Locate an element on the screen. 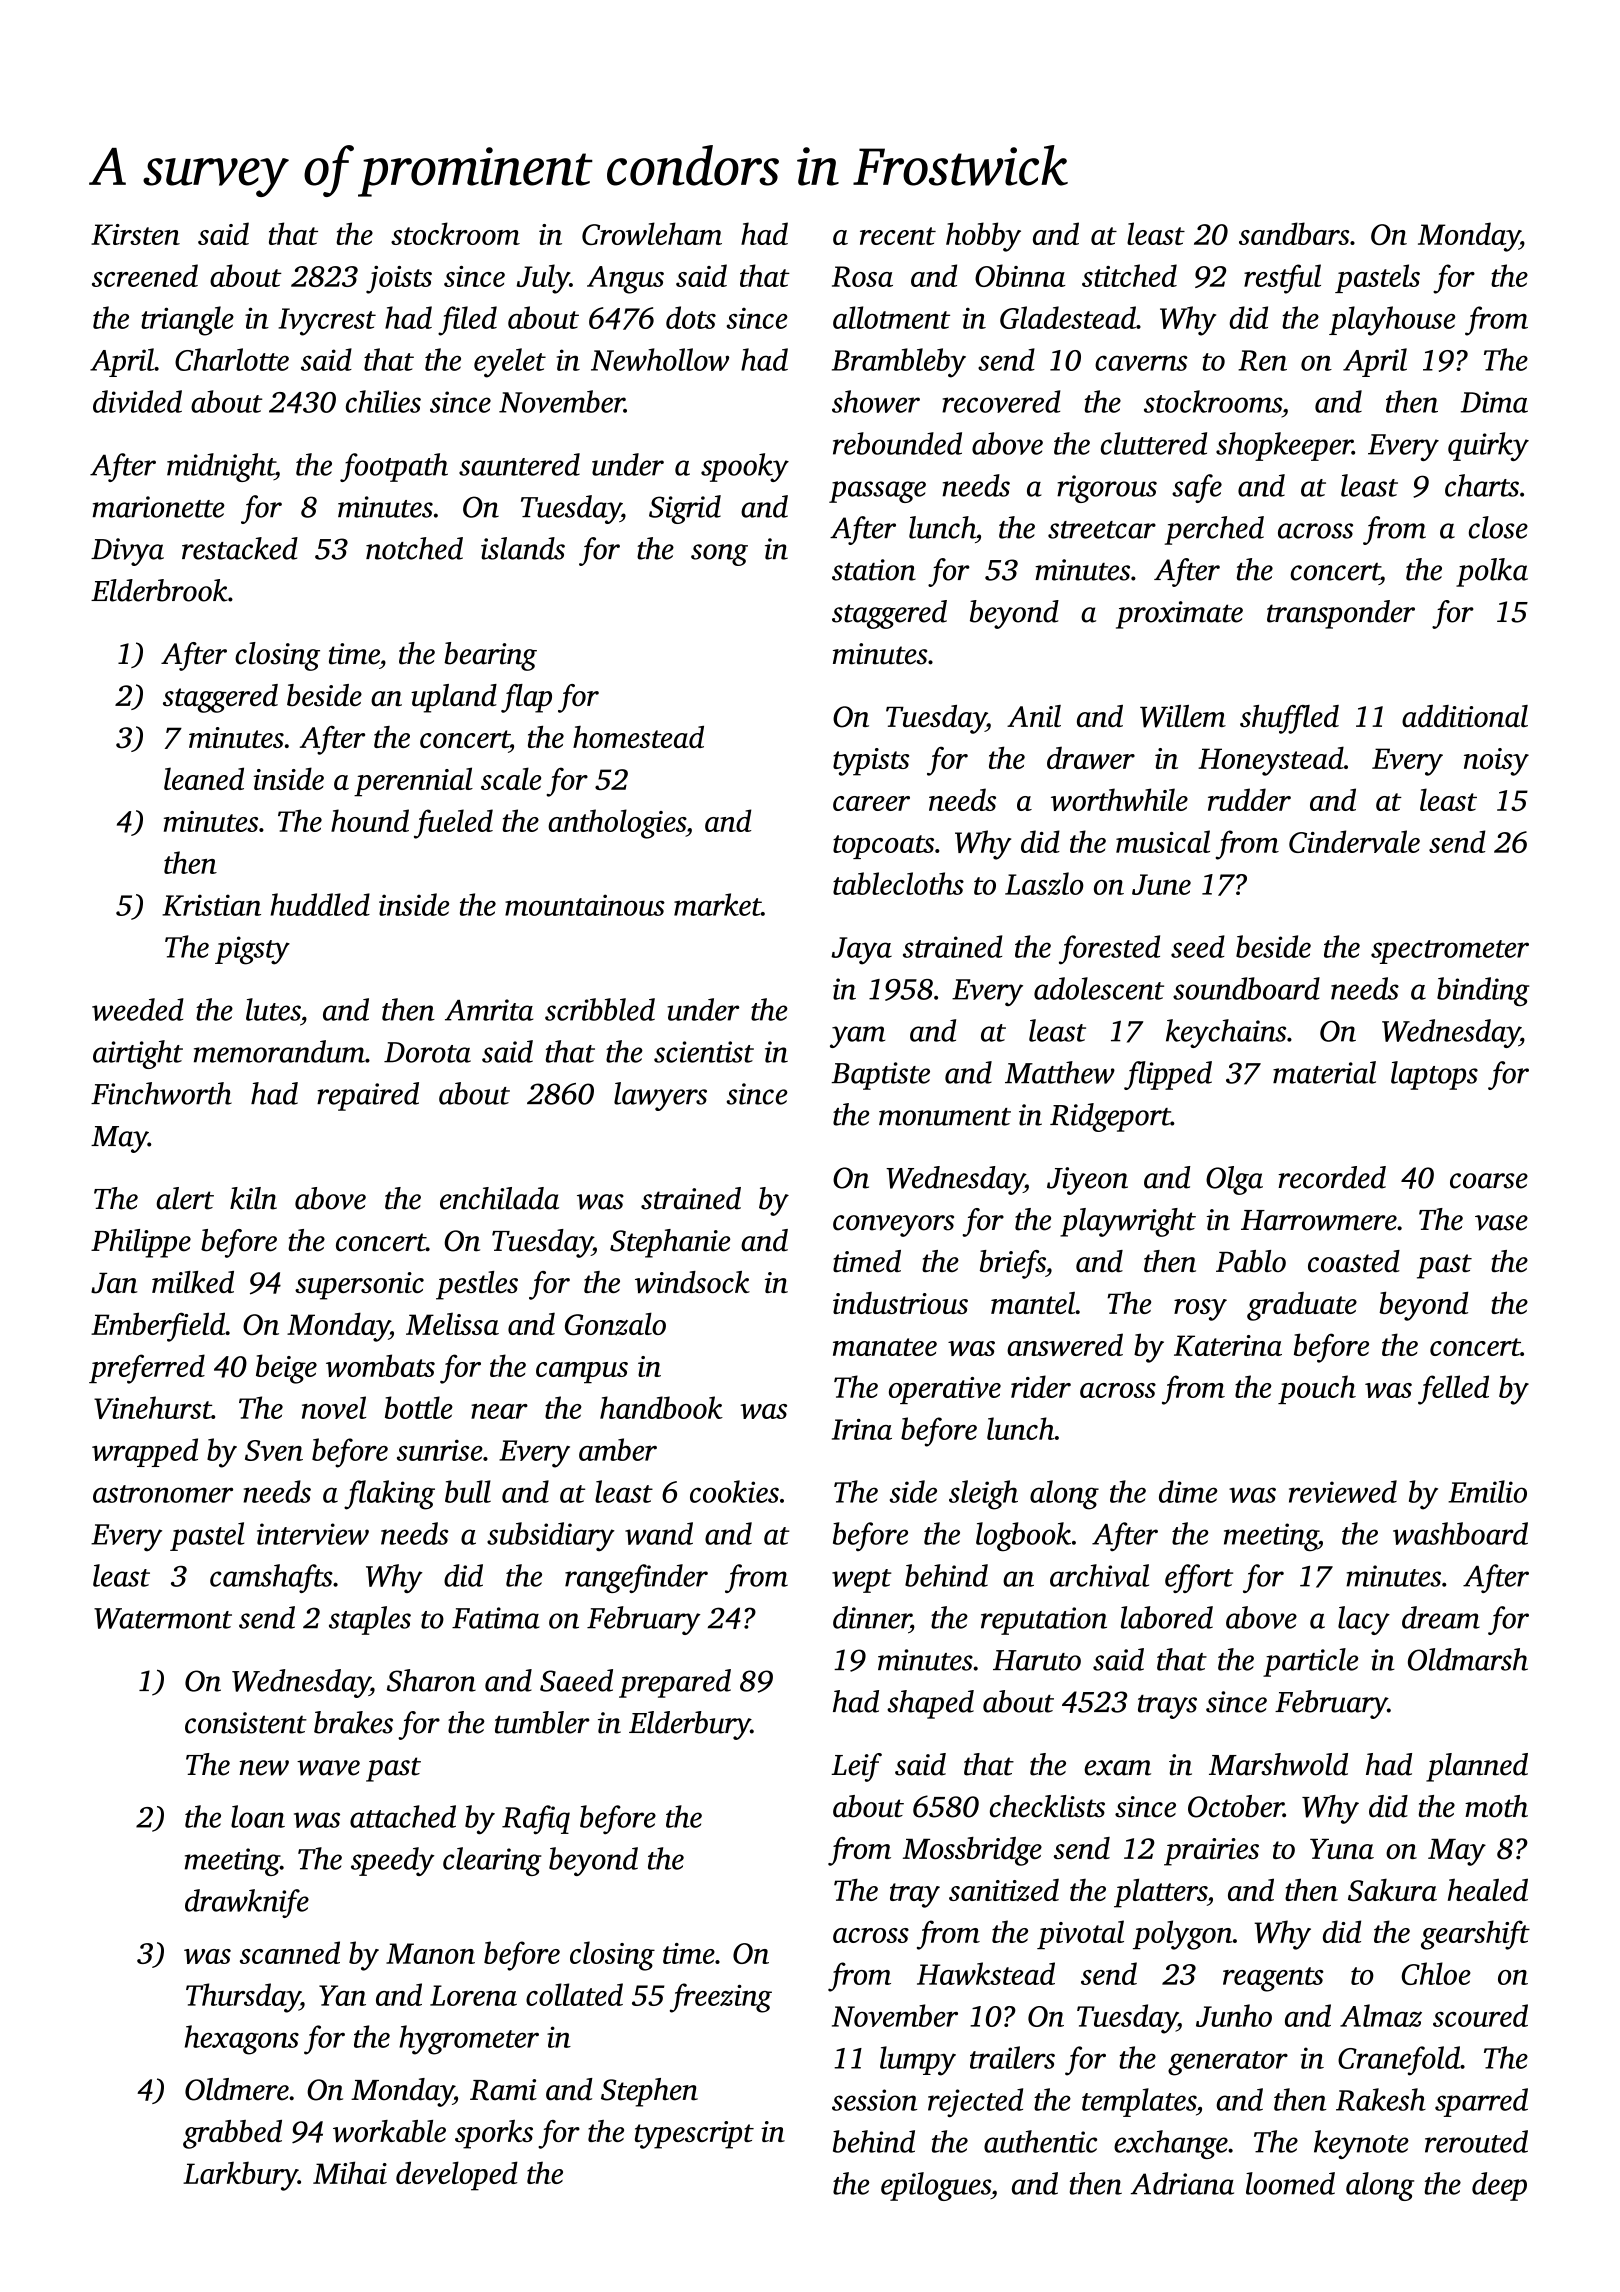  Oldmere is located at coordinates (237, 2089).
